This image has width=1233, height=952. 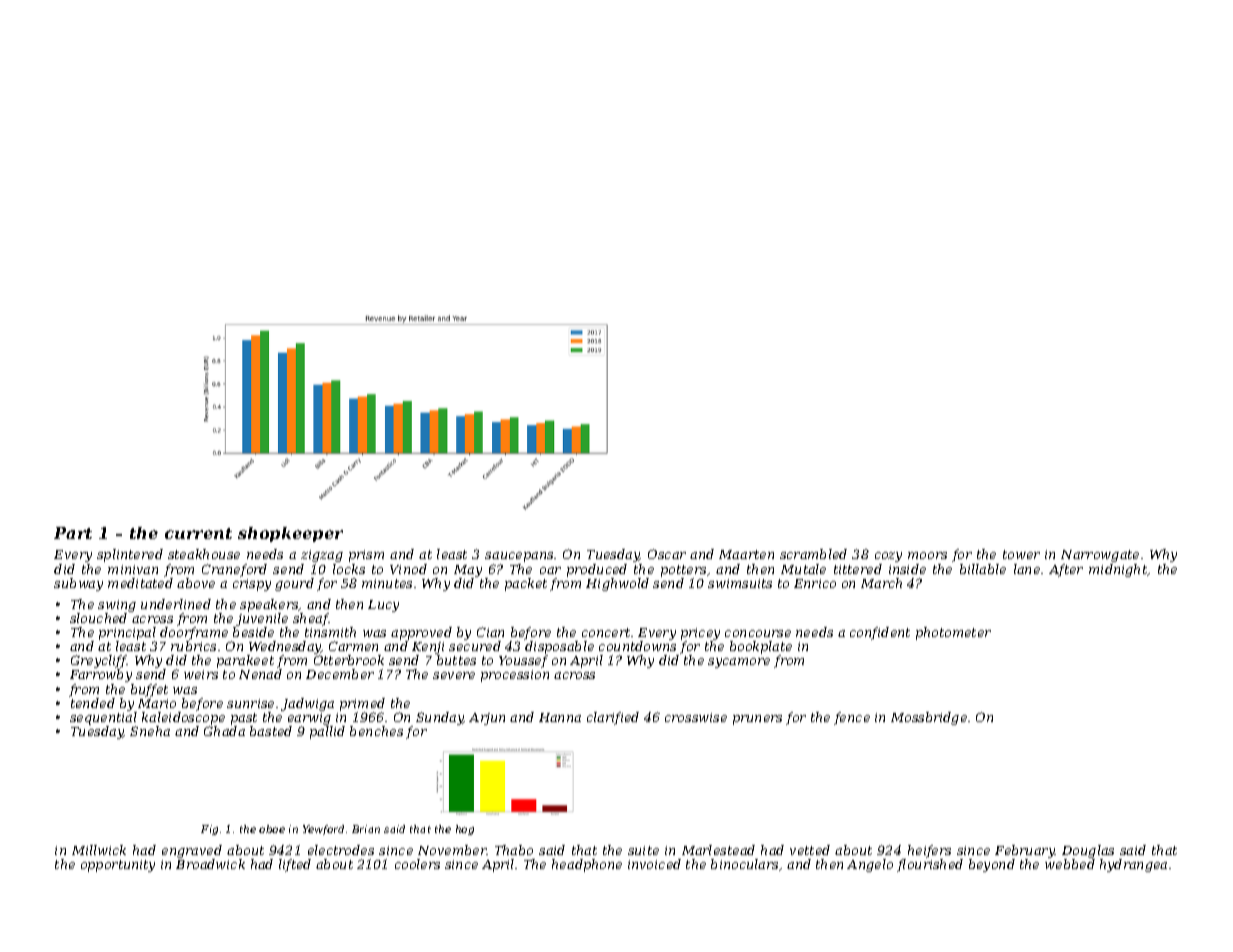 I want to click on lifted, so click(x=295, y=865).
